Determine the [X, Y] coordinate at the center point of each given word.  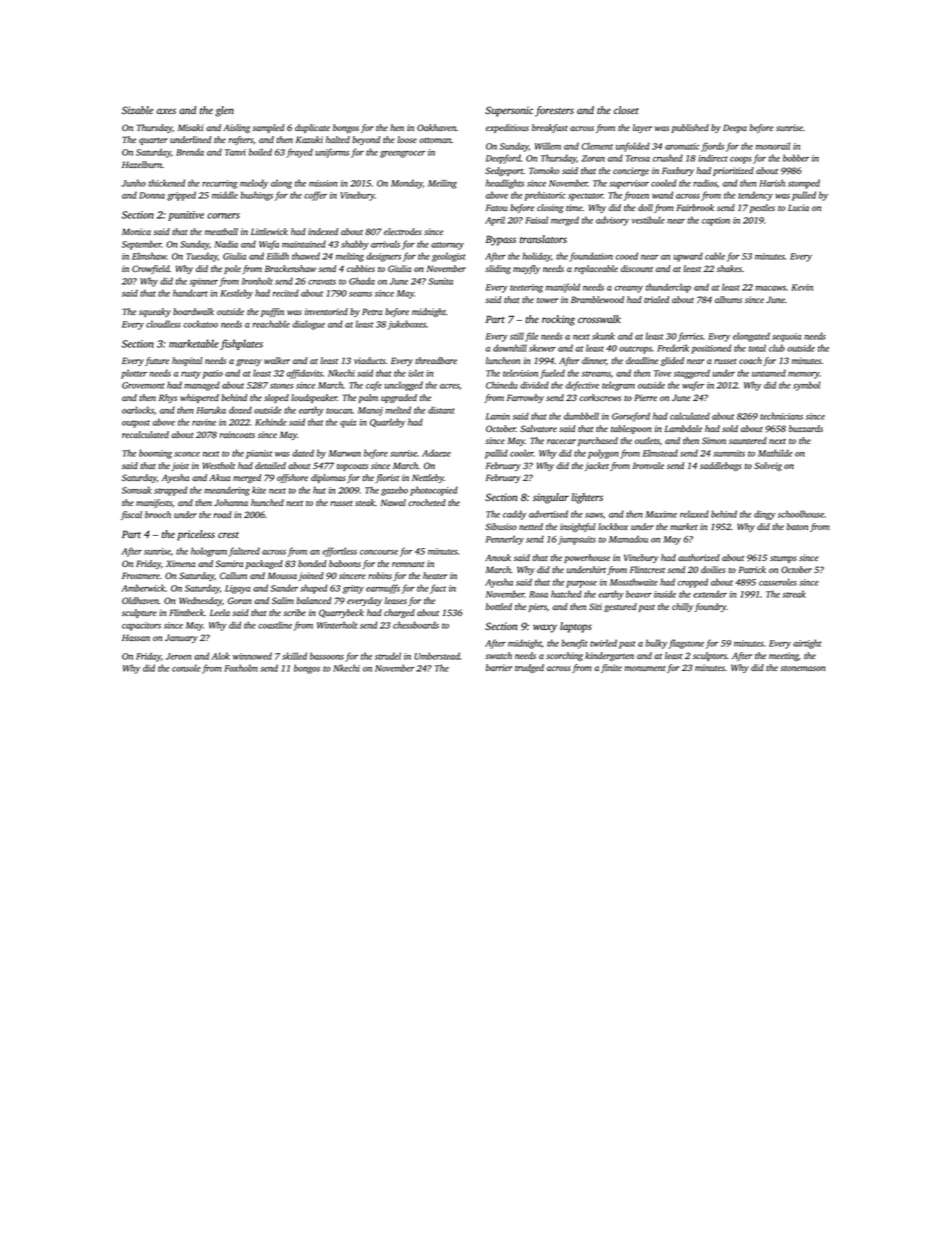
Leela [220, 612]
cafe [374, 386]
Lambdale [683, 428]
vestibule [648, 220]
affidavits [305, 374]
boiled [260, 152]
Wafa [269, 245]
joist [180, 466]
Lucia [798, 207]
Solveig [768, 466]
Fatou [497, 207]
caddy [514, 515]
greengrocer [403, 154]
